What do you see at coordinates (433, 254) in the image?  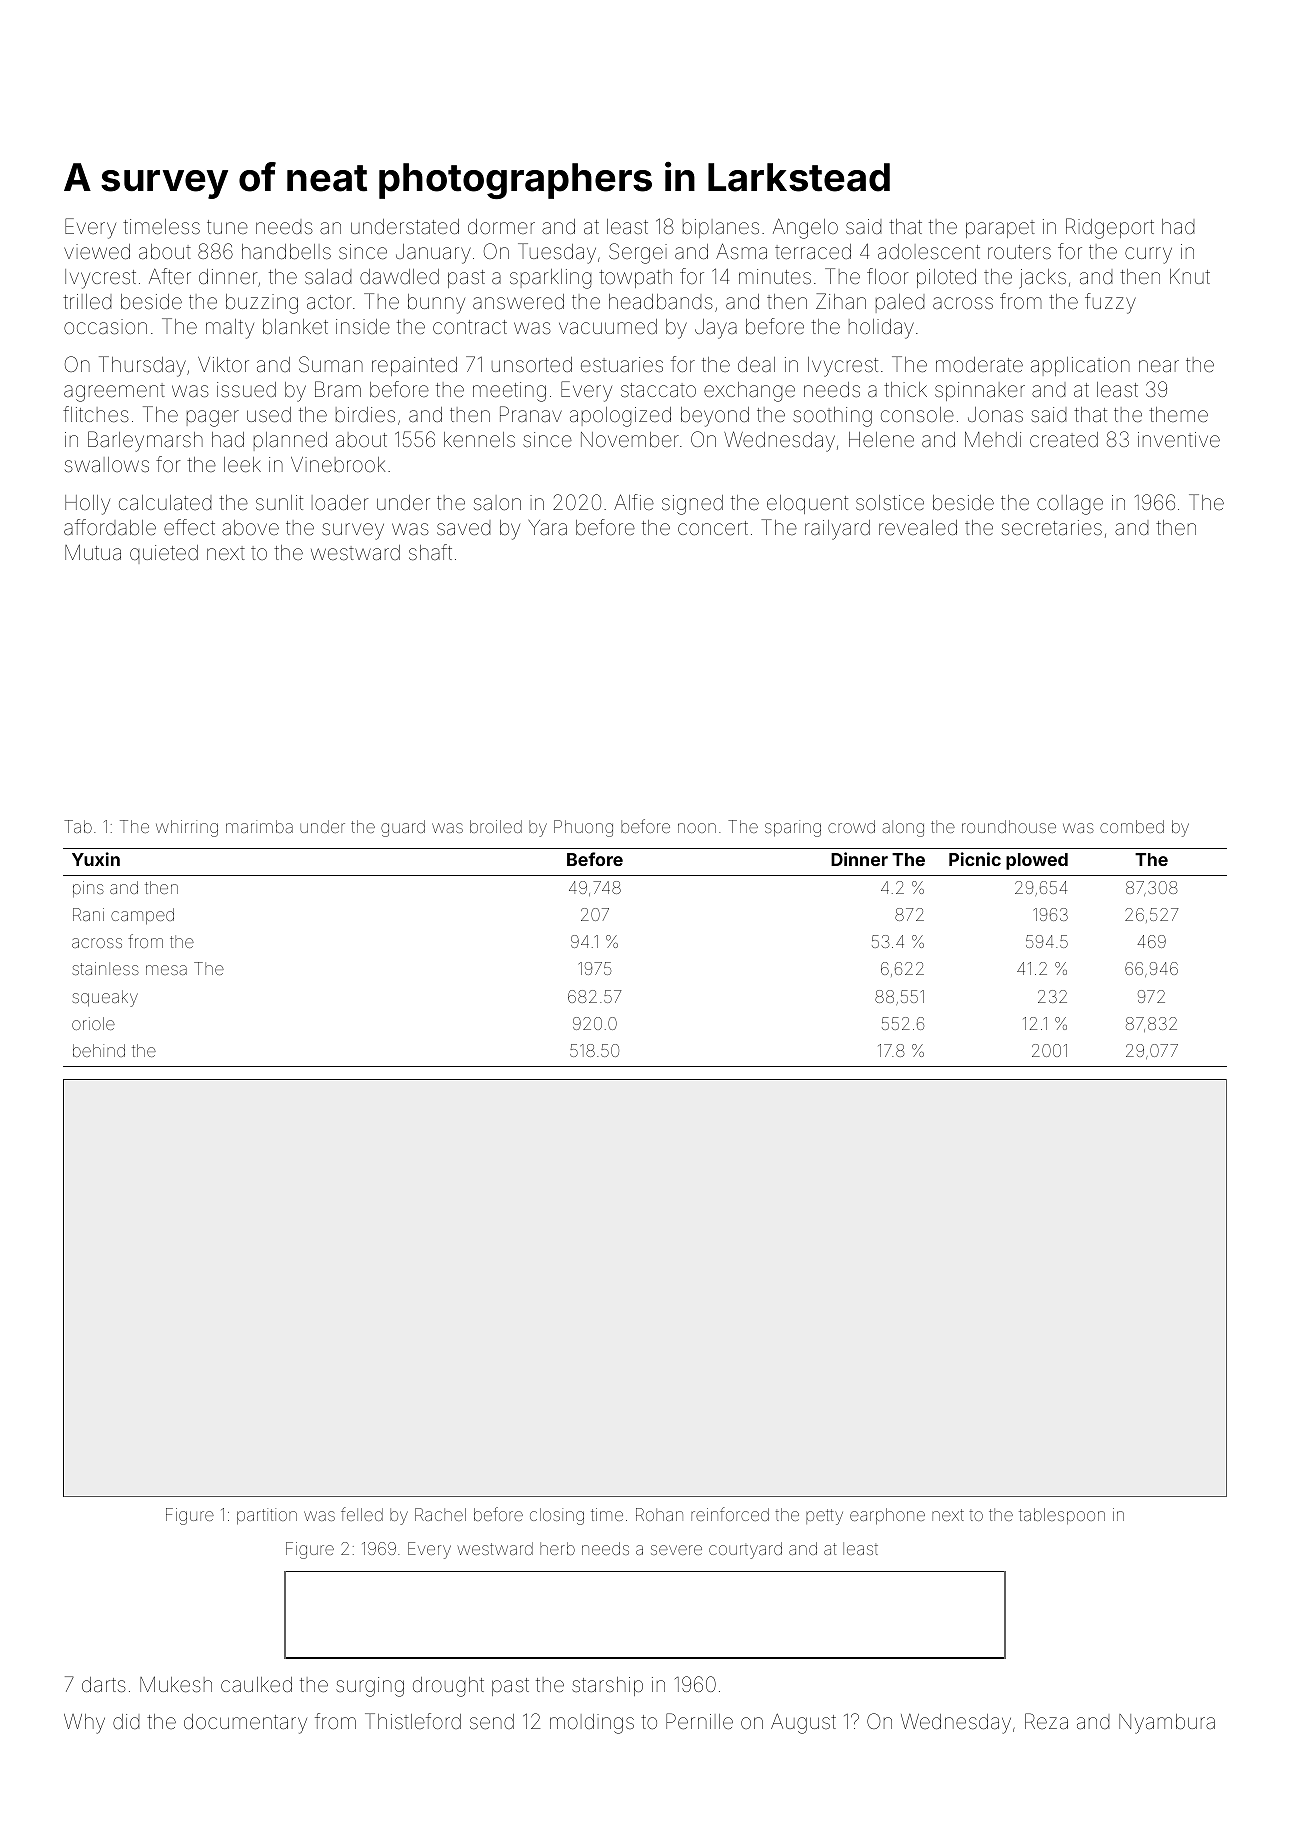 I see `January` at bounding box center [433, 254].
